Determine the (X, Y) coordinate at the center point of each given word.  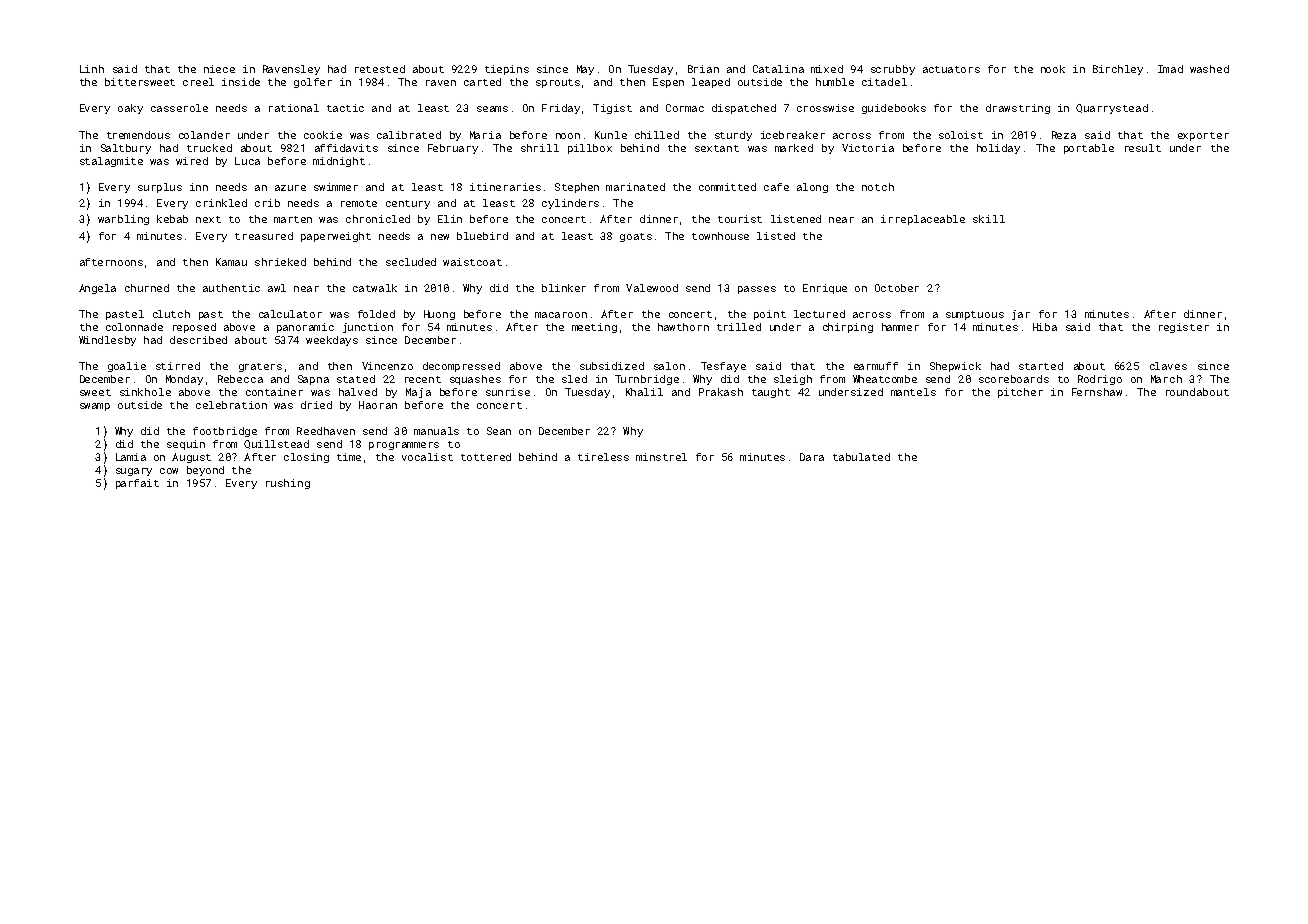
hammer (900, 327)
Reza (1064, 135)
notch (878, 187)
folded (376, 314)
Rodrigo (1100, 380)
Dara (812, 457)
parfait (137, 484)
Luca (247, 161)
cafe (776, 187)
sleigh (793, 380)
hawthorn (683, 327)
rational (294, 108)
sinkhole (145, 392)
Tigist (612, 109)
